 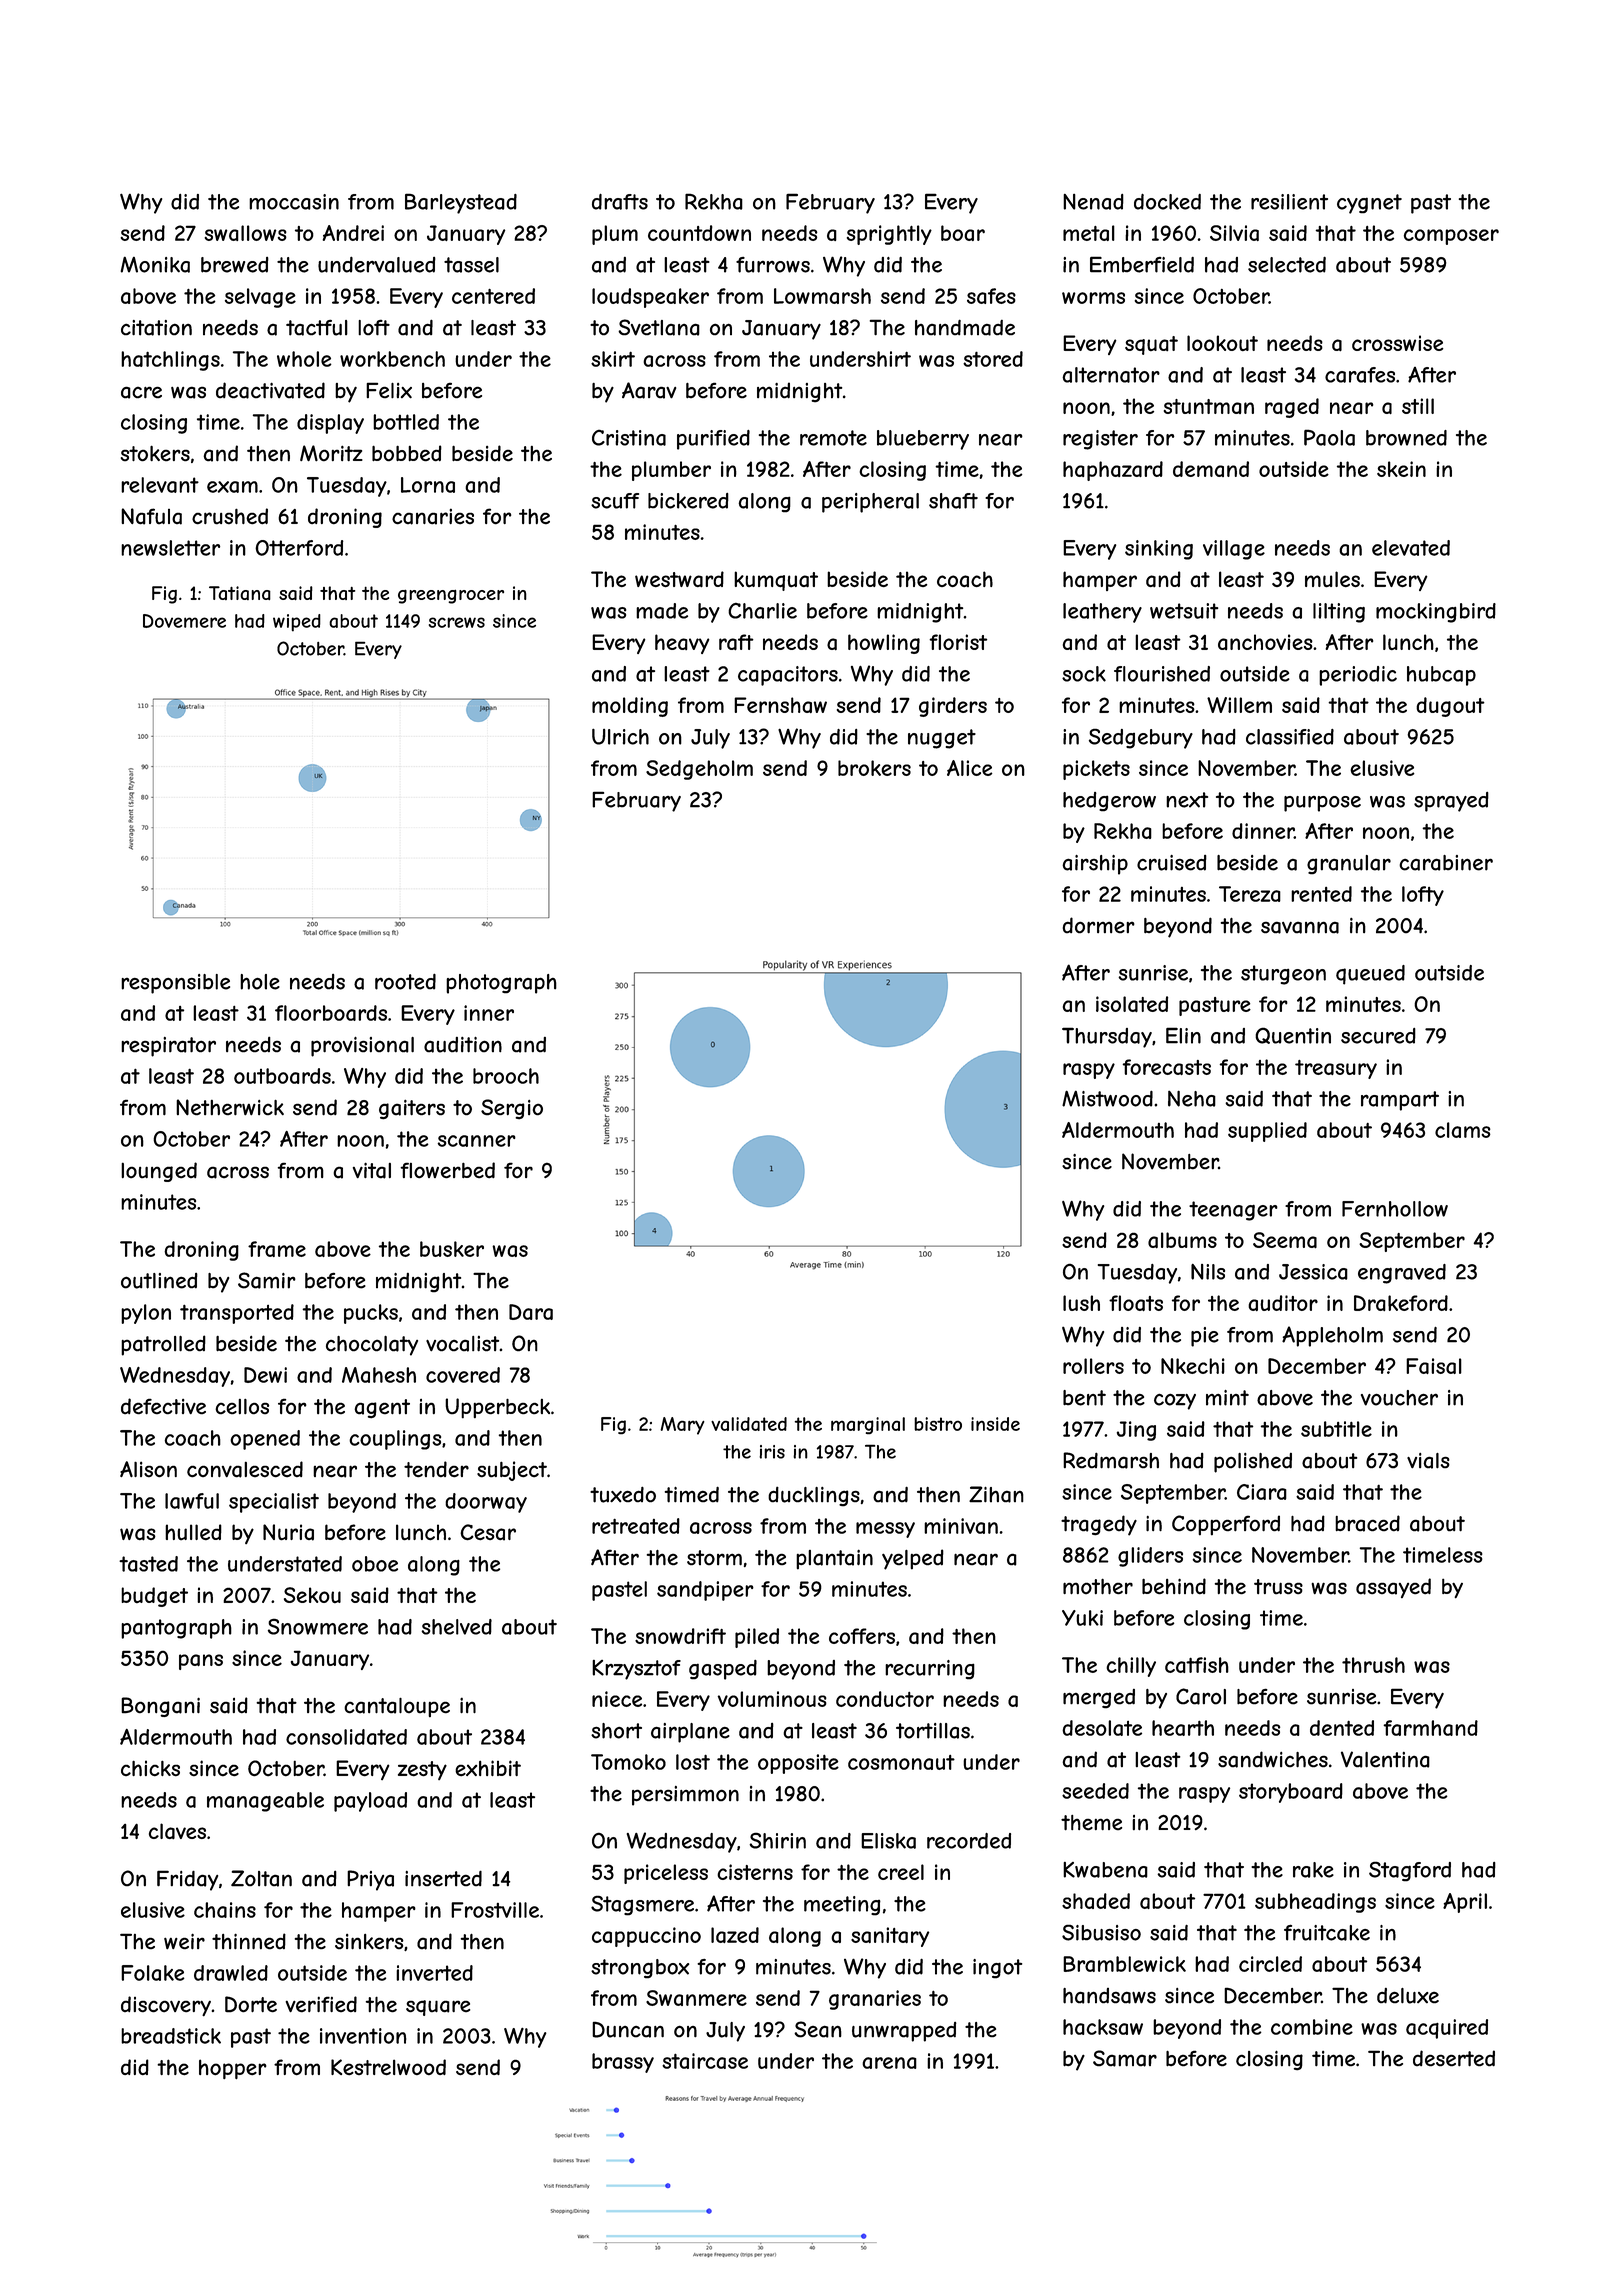 What do you see at coordinates (822, 296) in the screenshot?
I see `Lowmarsh` at bounding box center [822, 296].
